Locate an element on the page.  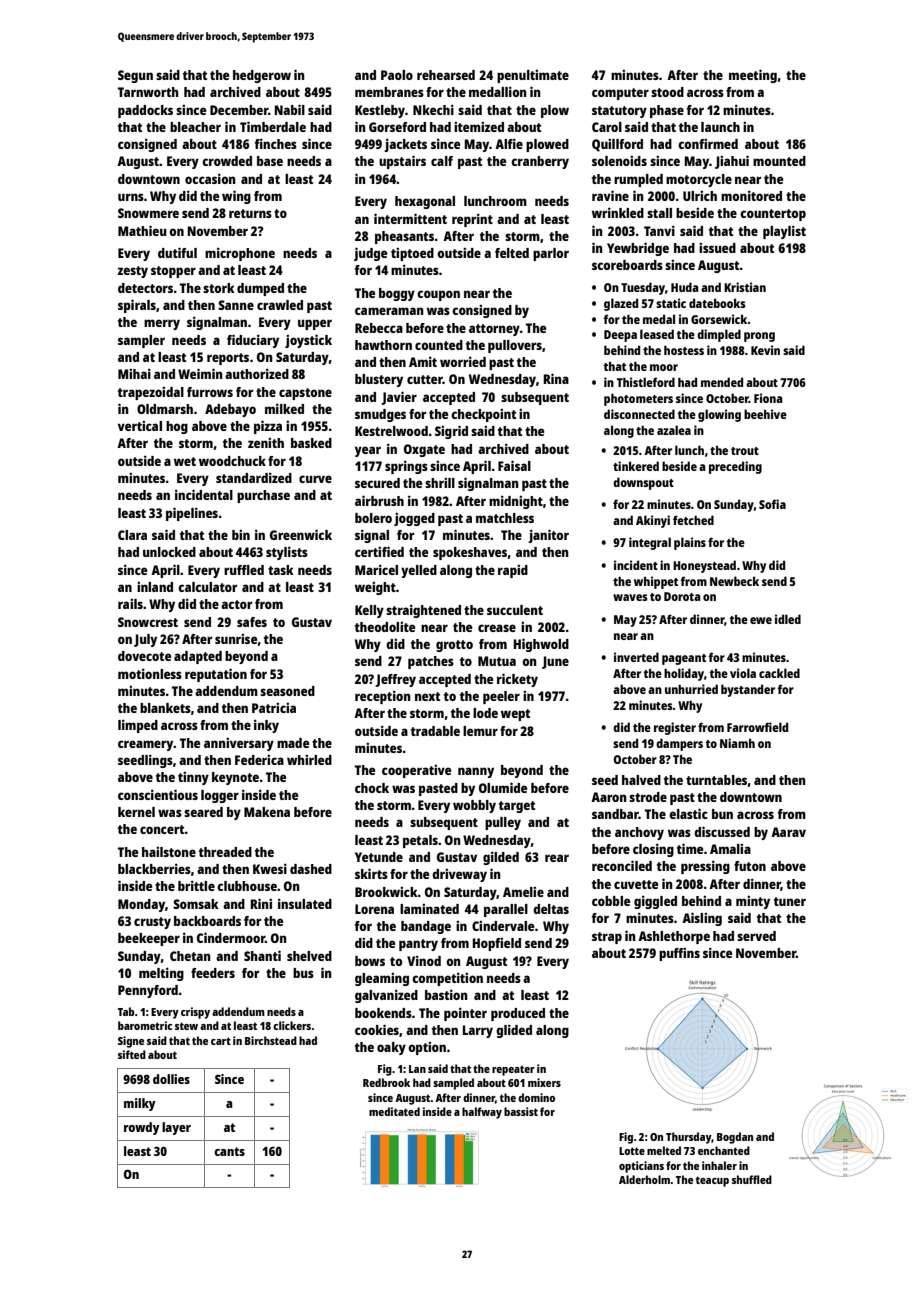
authorized is located at coordinates (257, 373).
